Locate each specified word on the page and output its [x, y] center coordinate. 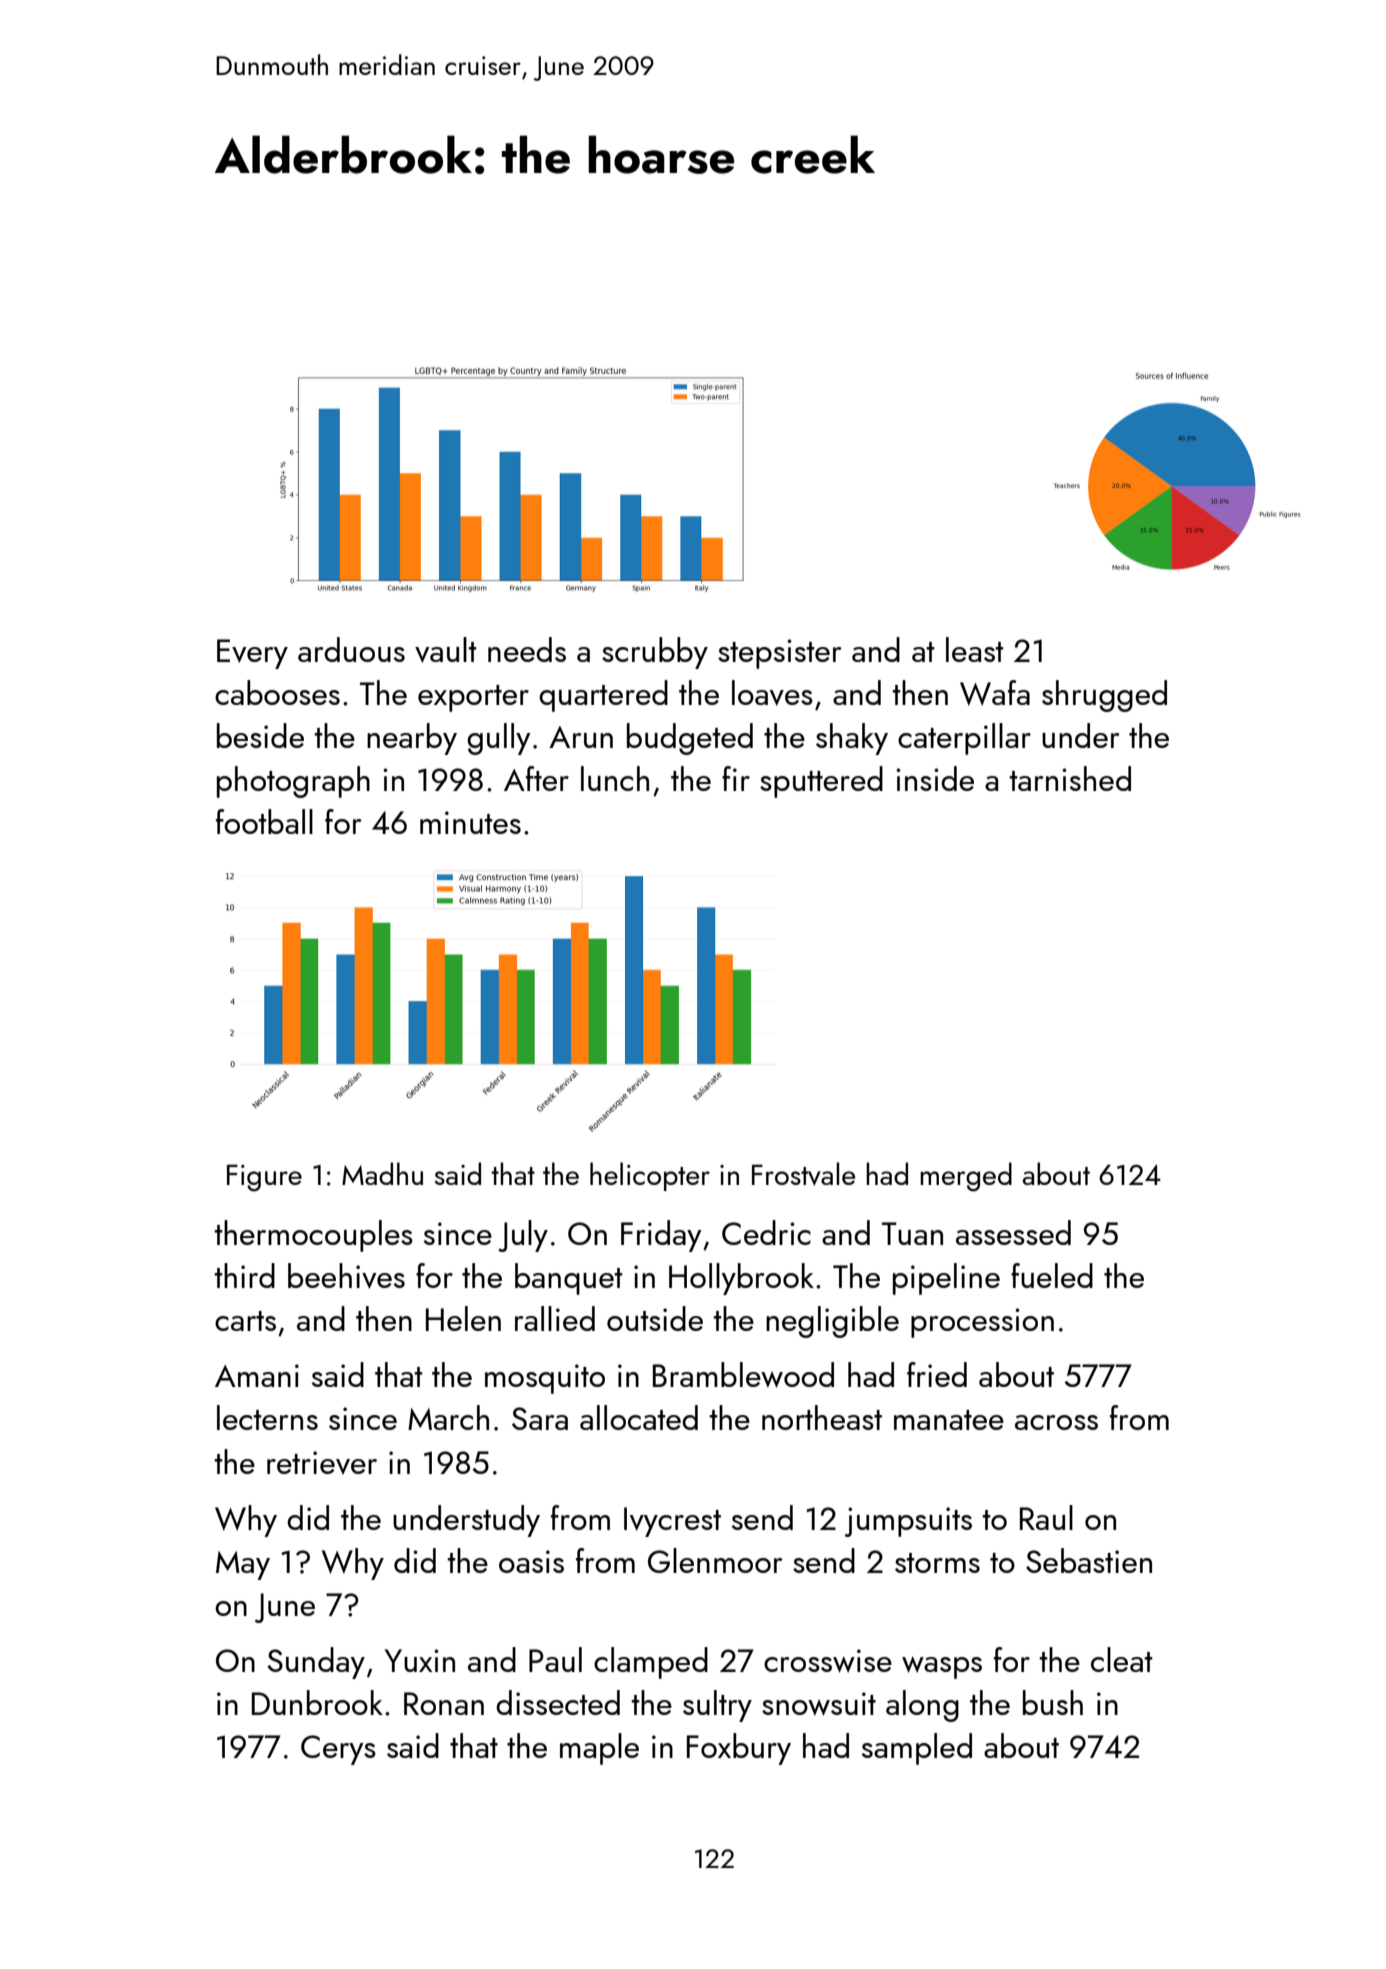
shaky [852, 739]
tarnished [1070, 778]
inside [935, 778]
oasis [531, 1561]
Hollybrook [741, 1279]
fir [736, 778]
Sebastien [1089, 1560]
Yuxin [420, 1660]
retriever [322, 1463]
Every [252, 654]
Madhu [382, 1173]
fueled [1052, 1275]
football [264, 821]
